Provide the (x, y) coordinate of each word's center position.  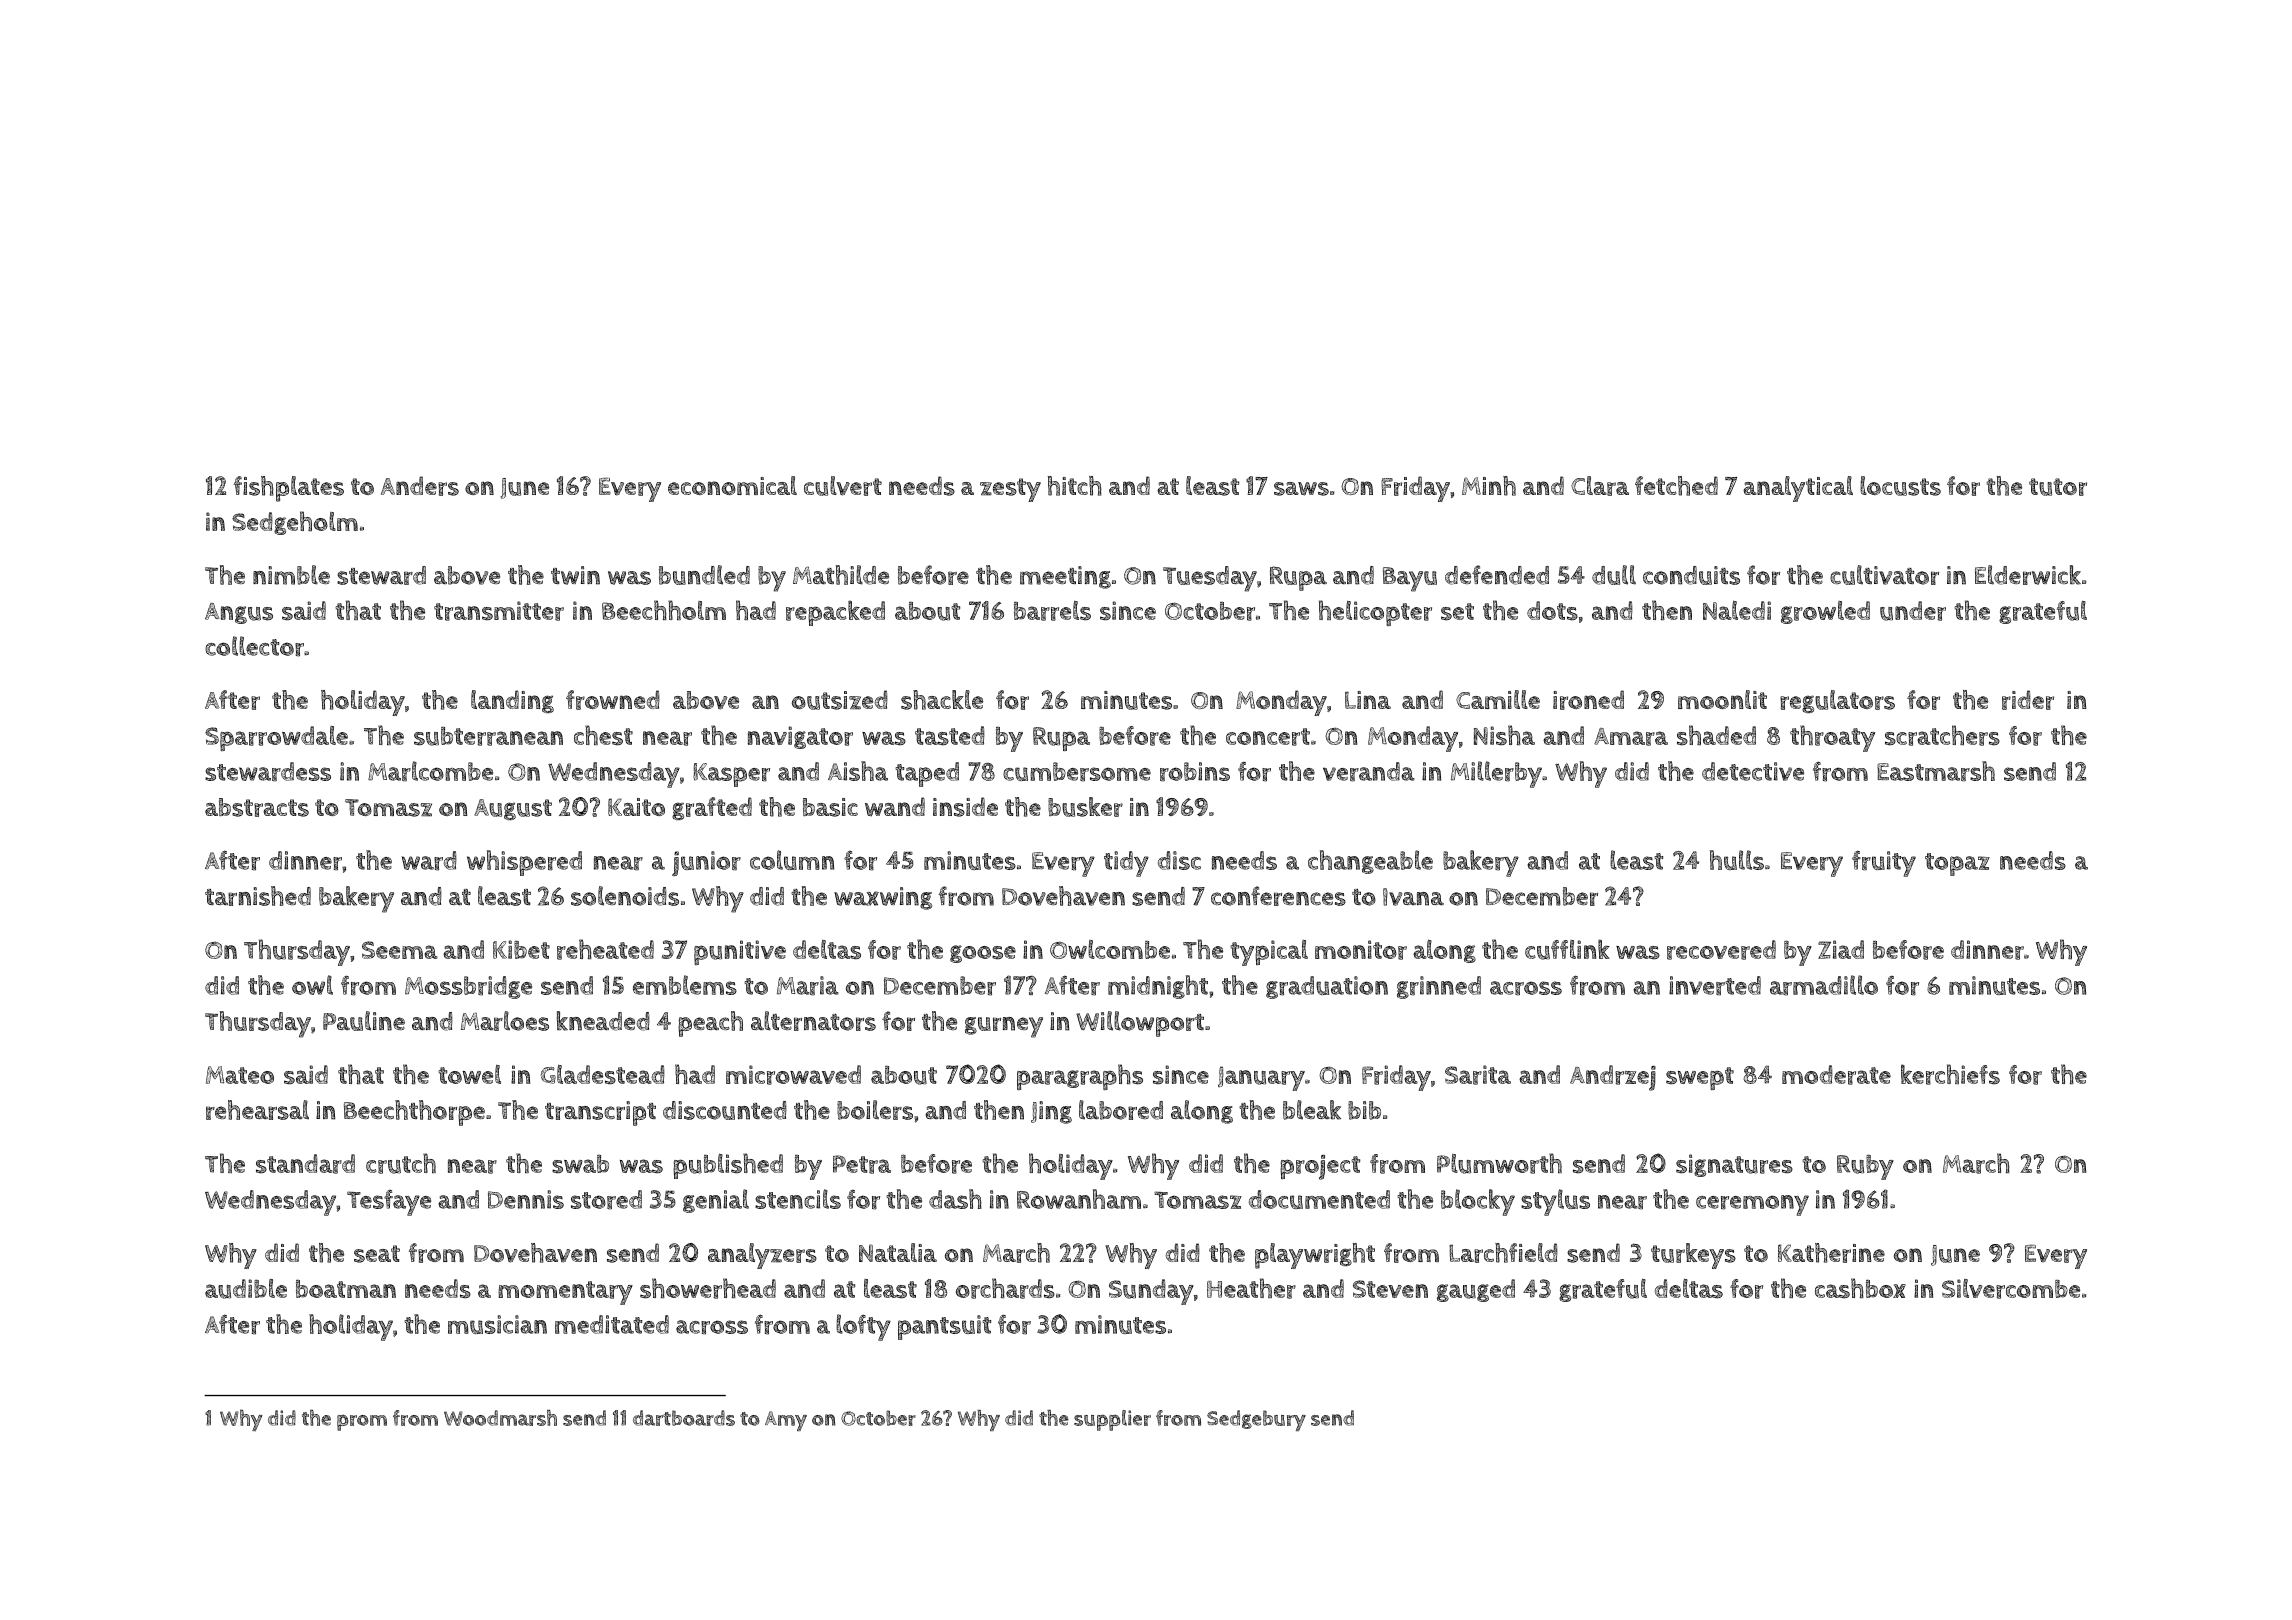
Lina (1368, 700)
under (1913, 611)
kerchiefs (1950, 1074)
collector (254, 646)
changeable (1370, 862)
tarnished (258, 896)
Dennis (526, 1199)
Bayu (1410, 579)
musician (497, 1324)
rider (2028, 700)
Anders (420, 486)
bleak (1312, 1110)
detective (1753, 771)
